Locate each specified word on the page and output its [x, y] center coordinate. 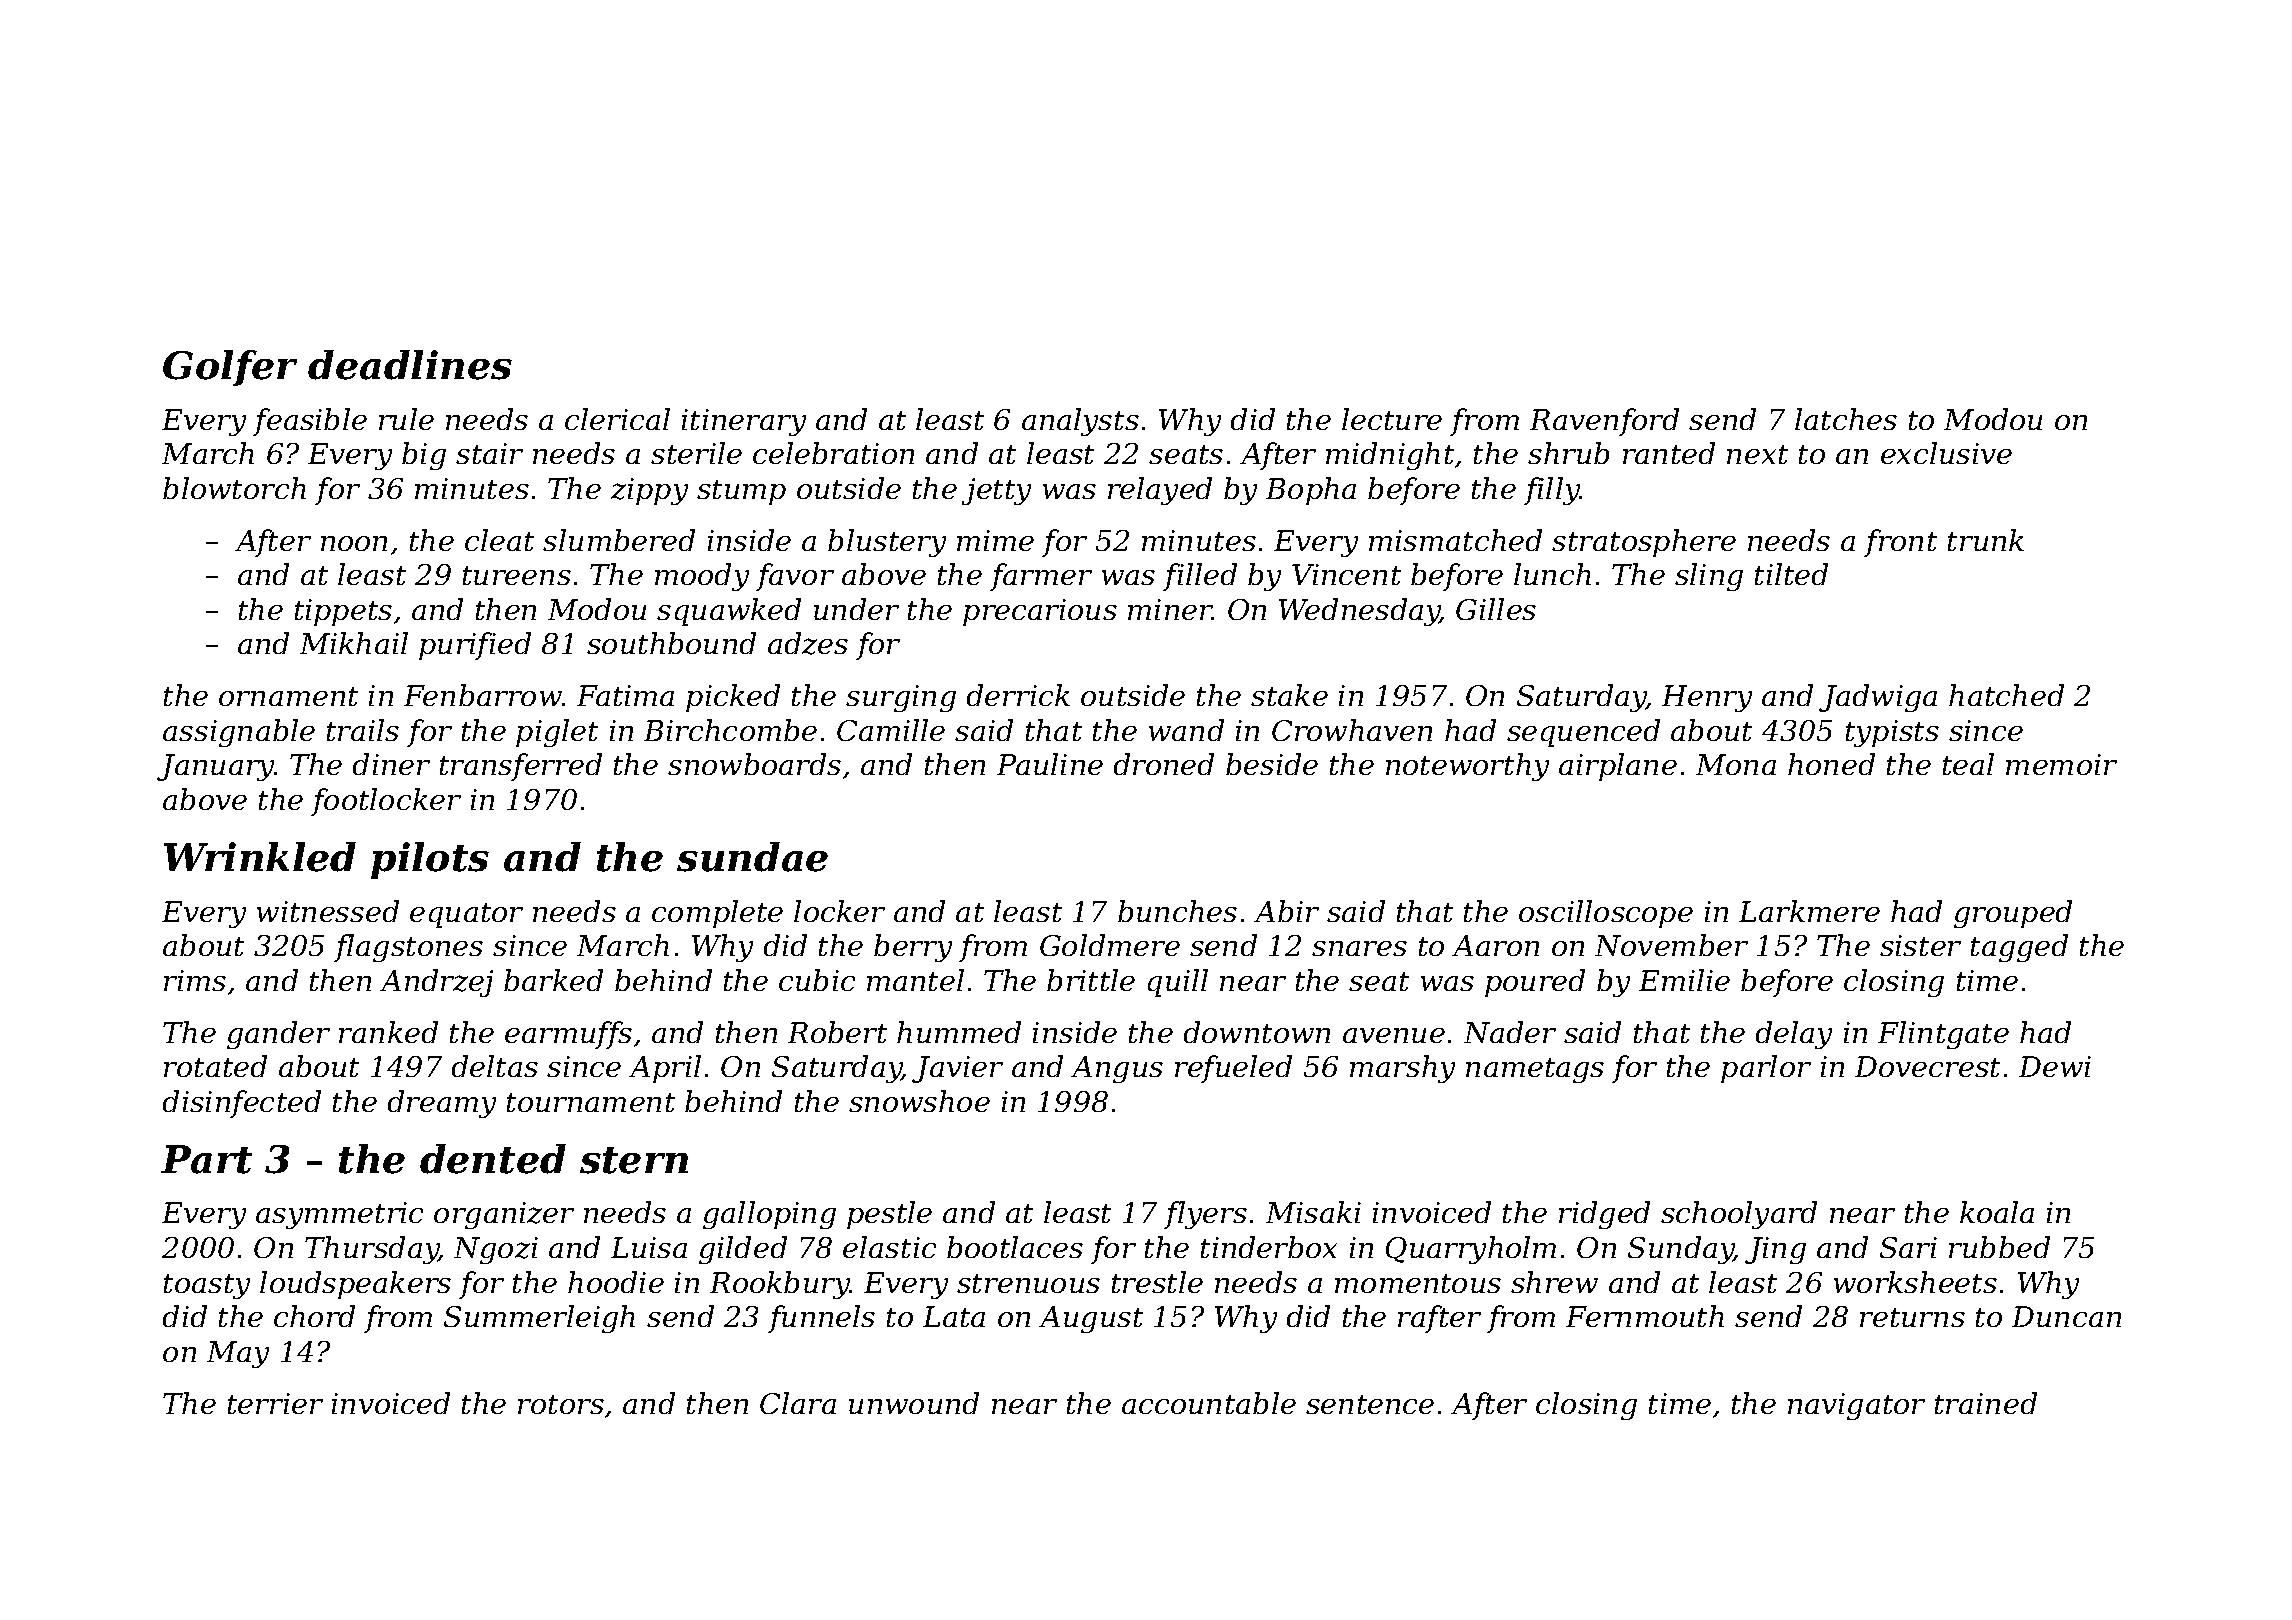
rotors [561, 1404]
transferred [521, 767]
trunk [1986, 540]
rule [406, 419]
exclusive [1946, 453]
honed [1831, 764]
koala [1997, 1212]
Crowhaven [1352, 730]
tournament [591, 1102]
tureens [517, 575]
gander [278, 1035]
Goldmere [1110, 945]
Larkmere [1809, 911]
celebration [833, 453]
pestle [889, 1215]
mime [995, 540]
